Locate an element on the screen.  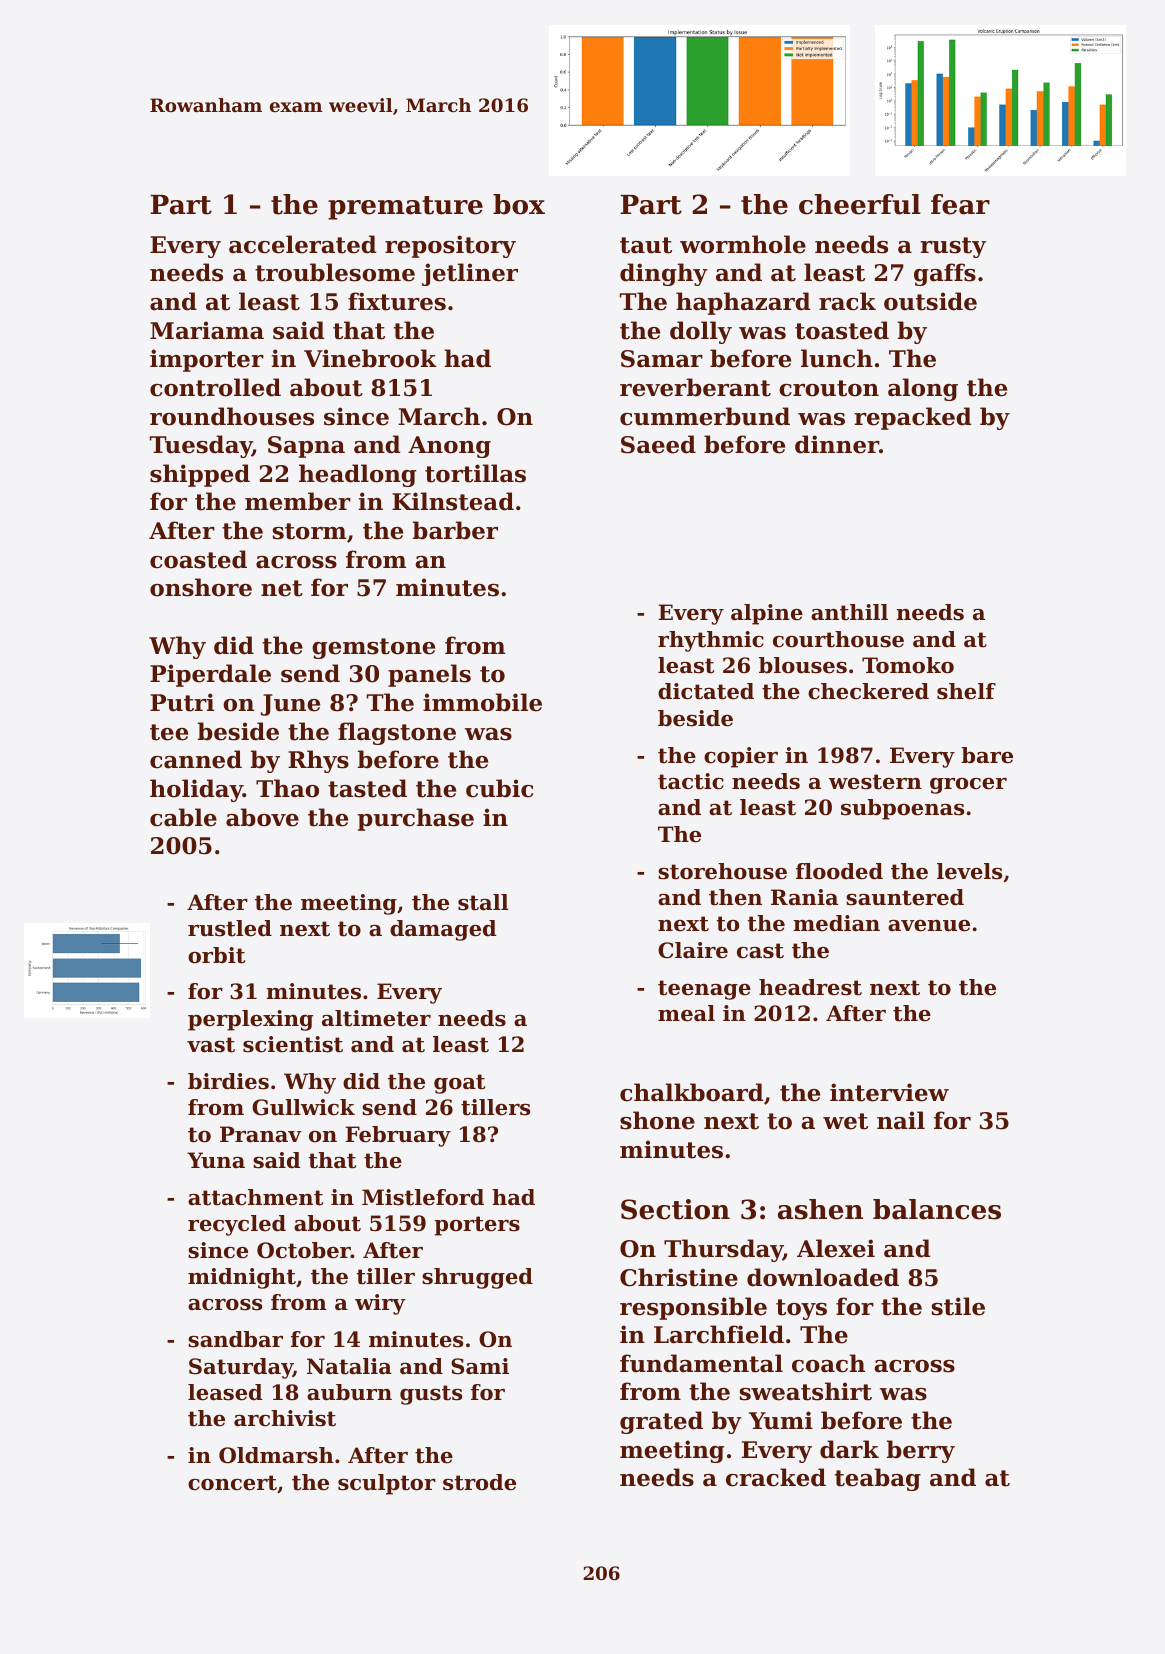
Saeed is located at coordinates (658, 444).
